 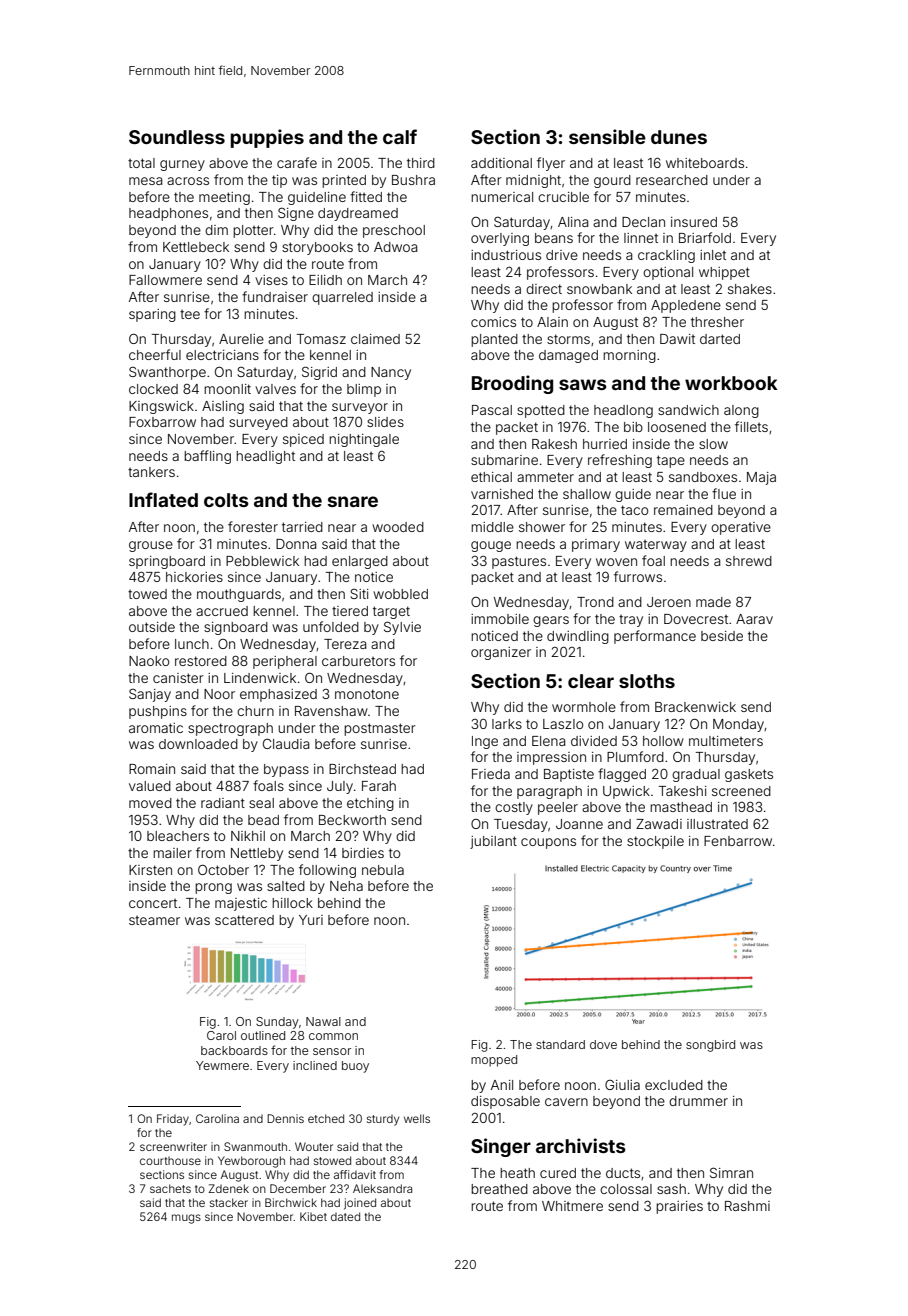 I want to click on puppies, so click(x=267, y=138).
